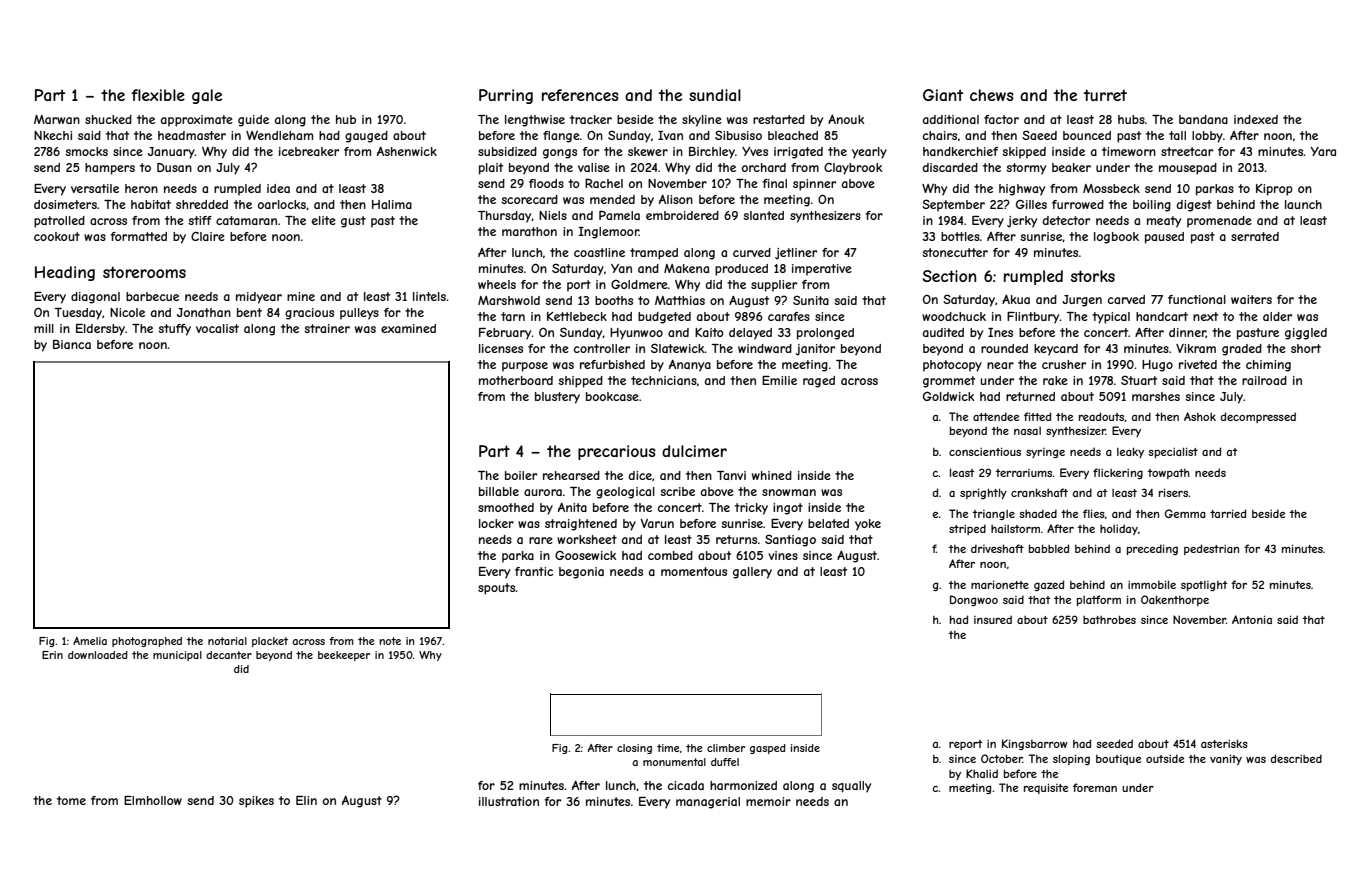 The image size is (1372, 887). Describe the element at coordinates (516, 380) in the screenshot. I see `motherboard` at that location.
